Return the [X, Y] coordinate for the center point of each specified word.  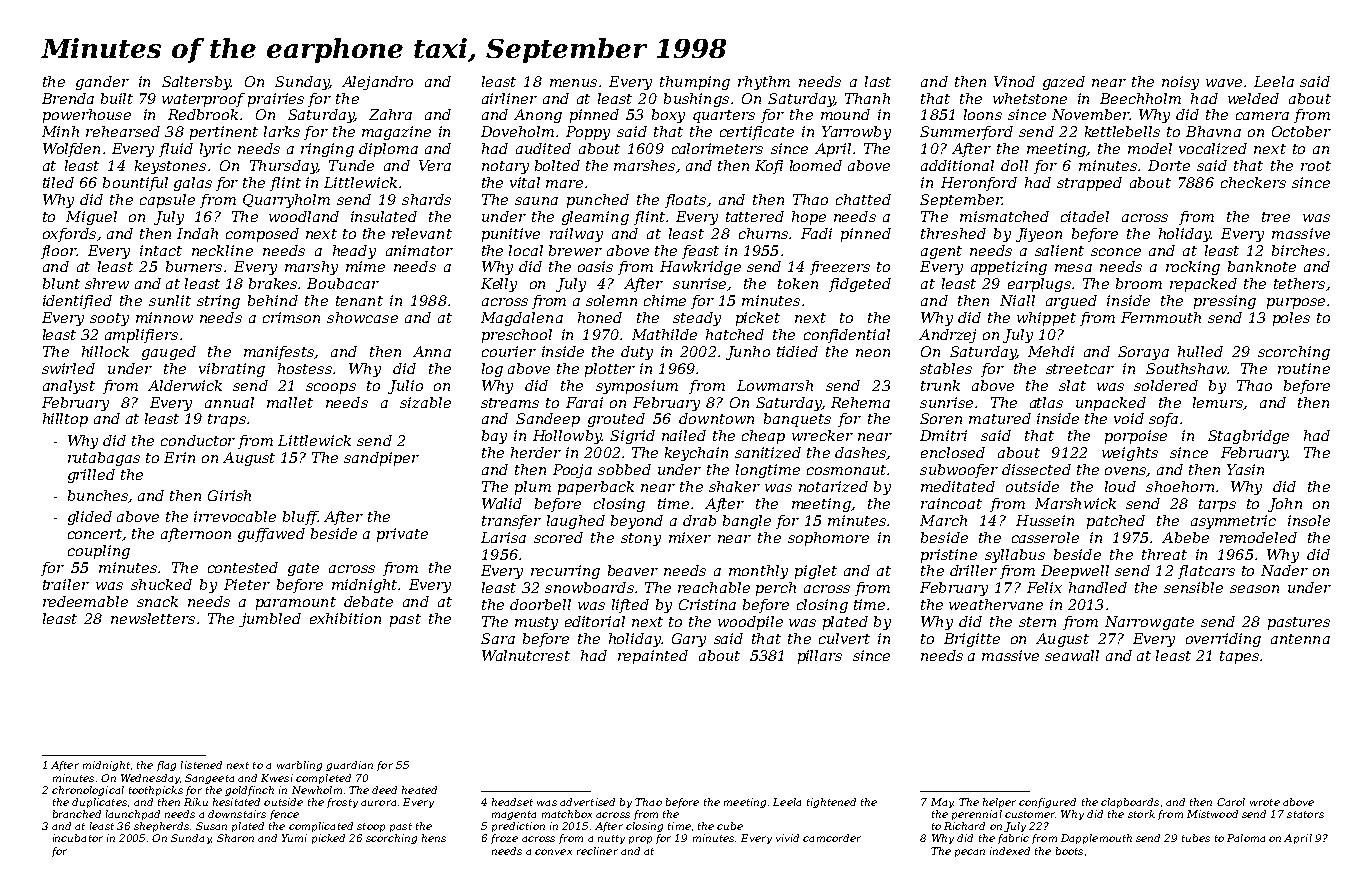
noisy [1180, 83]
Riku [196, 802]
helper [999, 803]
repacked [1203, 285]
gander [102, 83]
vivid [787, 838]
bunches [98, 496]
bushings [696, 100]
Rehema [860, 402]
